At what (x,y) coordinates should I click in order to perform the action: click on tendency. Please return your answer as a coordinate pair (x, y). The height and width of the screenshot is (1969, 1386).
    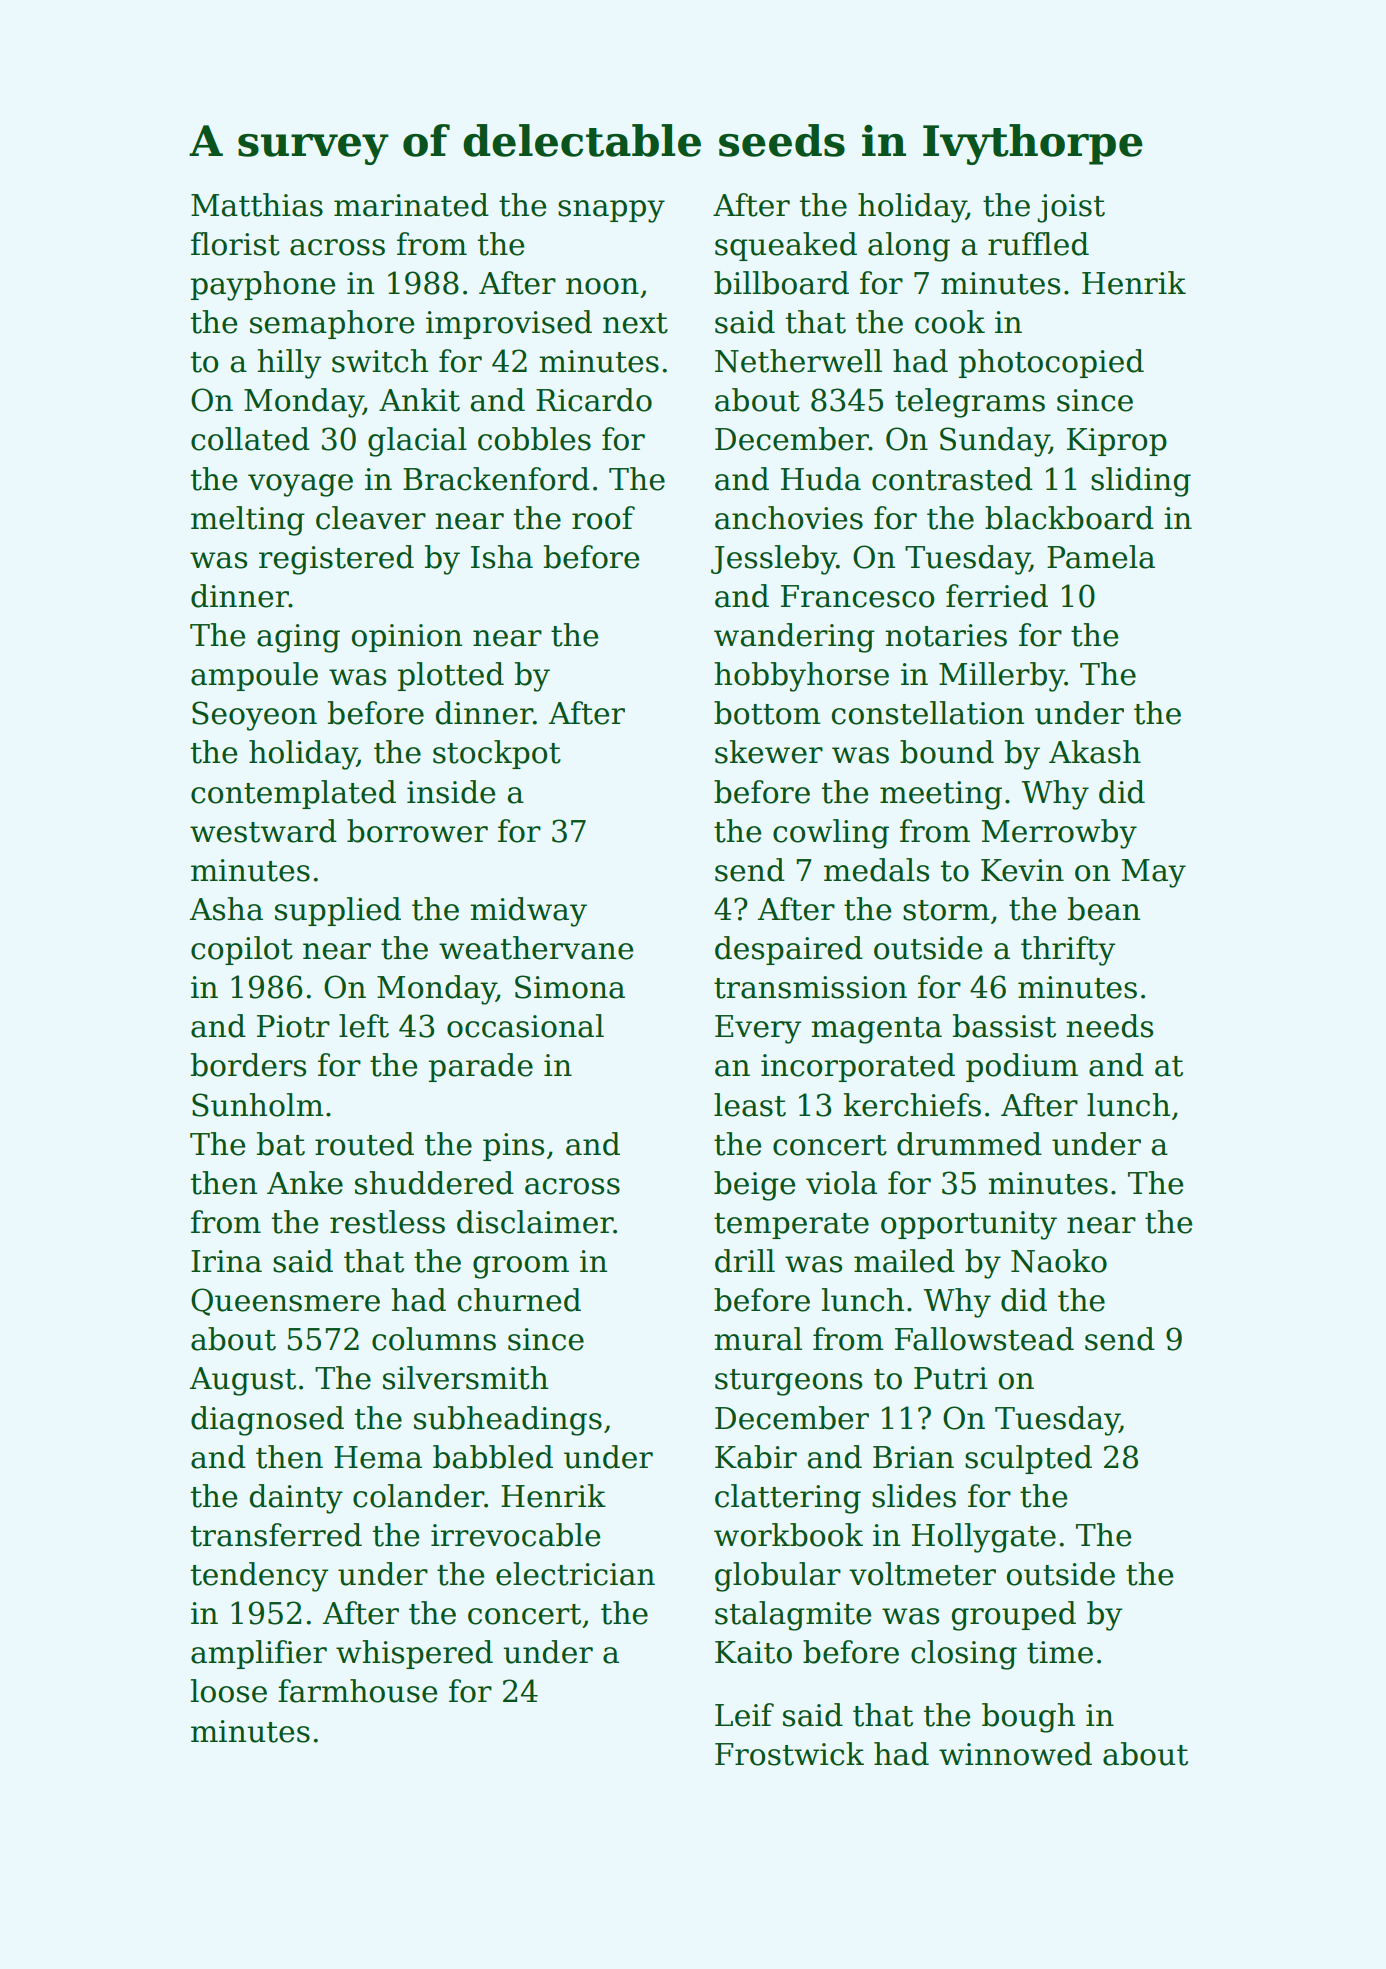
    Looking at the image, I should click on (259, 1577).
